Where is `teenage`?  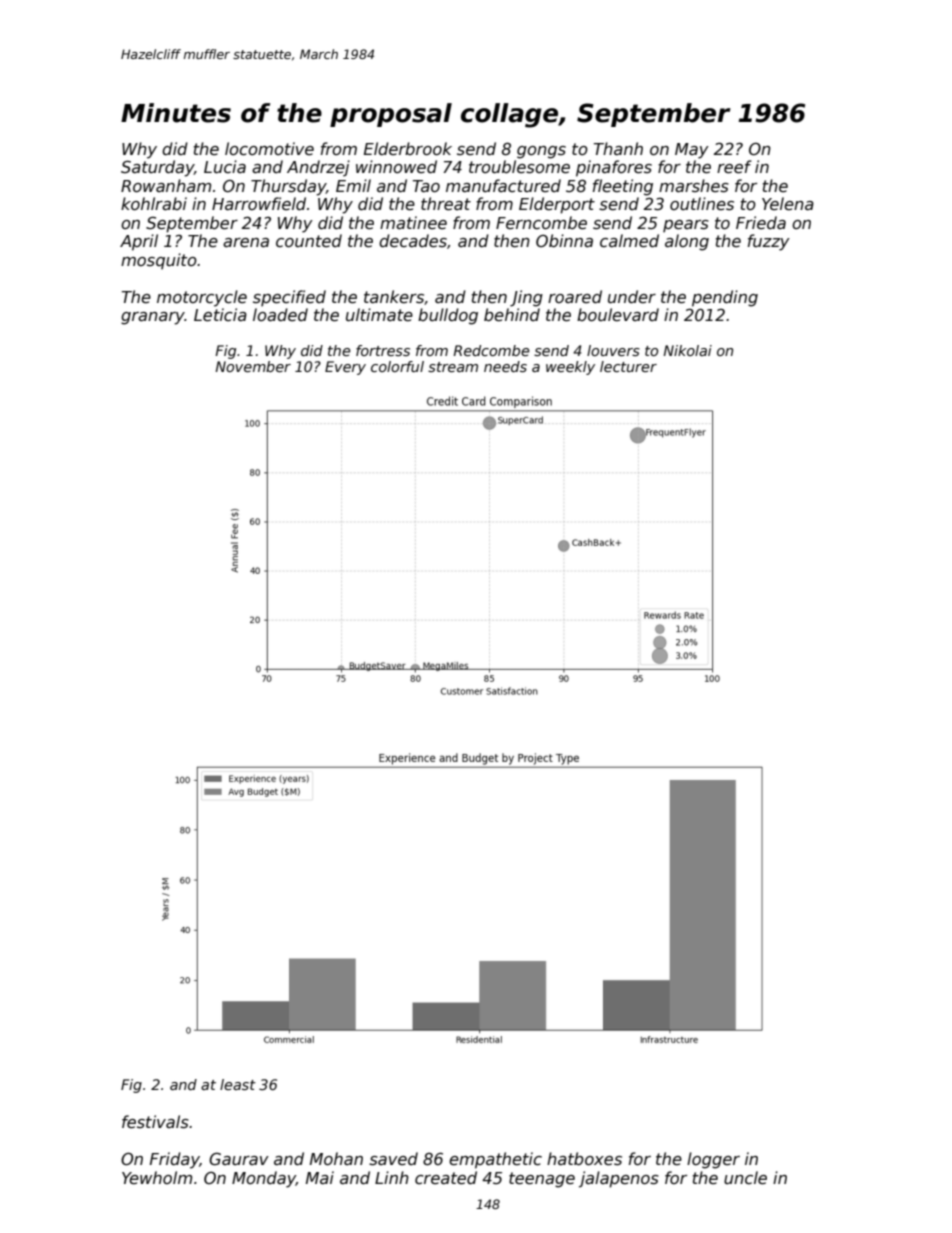
teenage is located at coordinates (542, 1180).
